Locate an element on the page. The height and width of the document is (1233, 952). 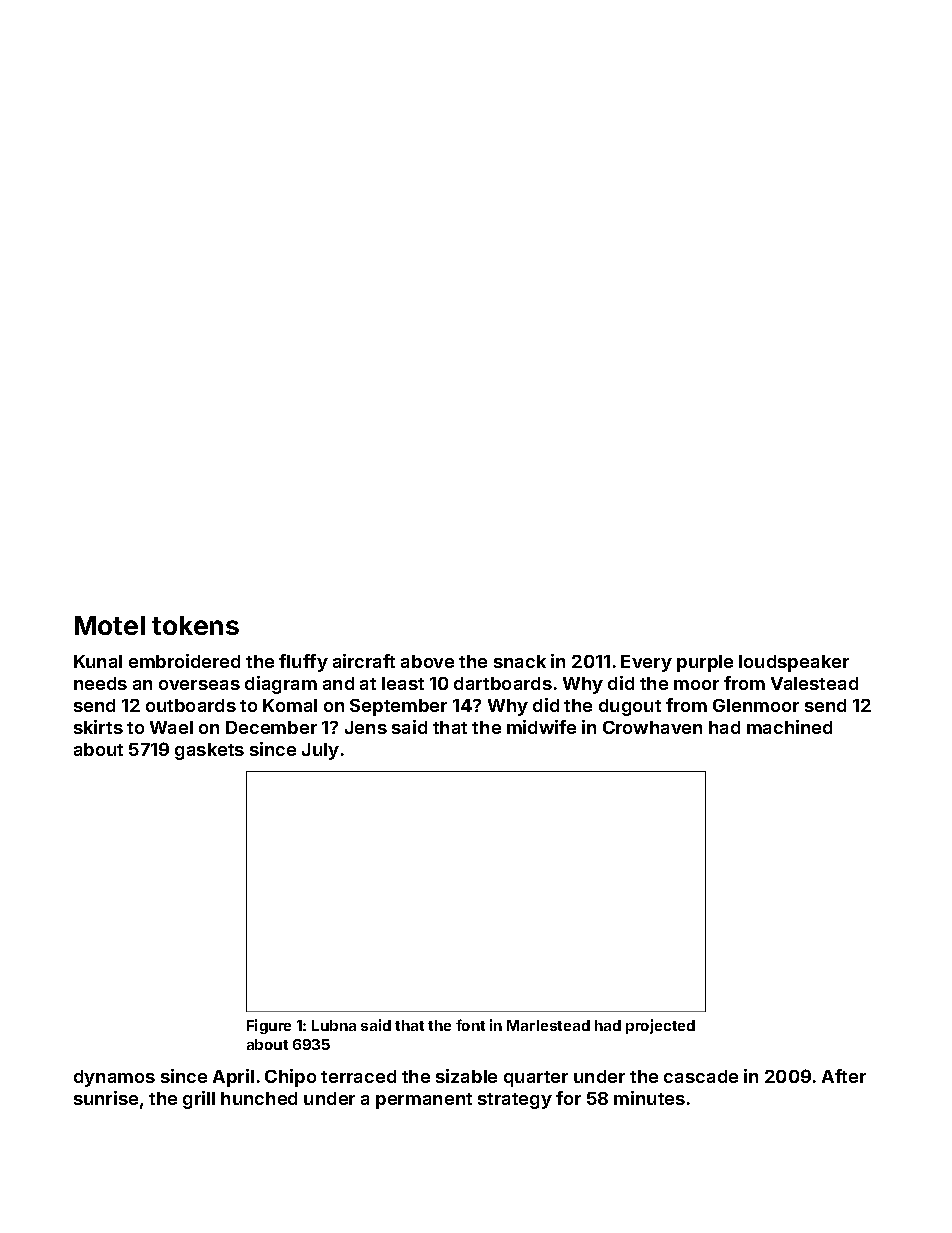
midwife is located at coordinates (541, 727).
